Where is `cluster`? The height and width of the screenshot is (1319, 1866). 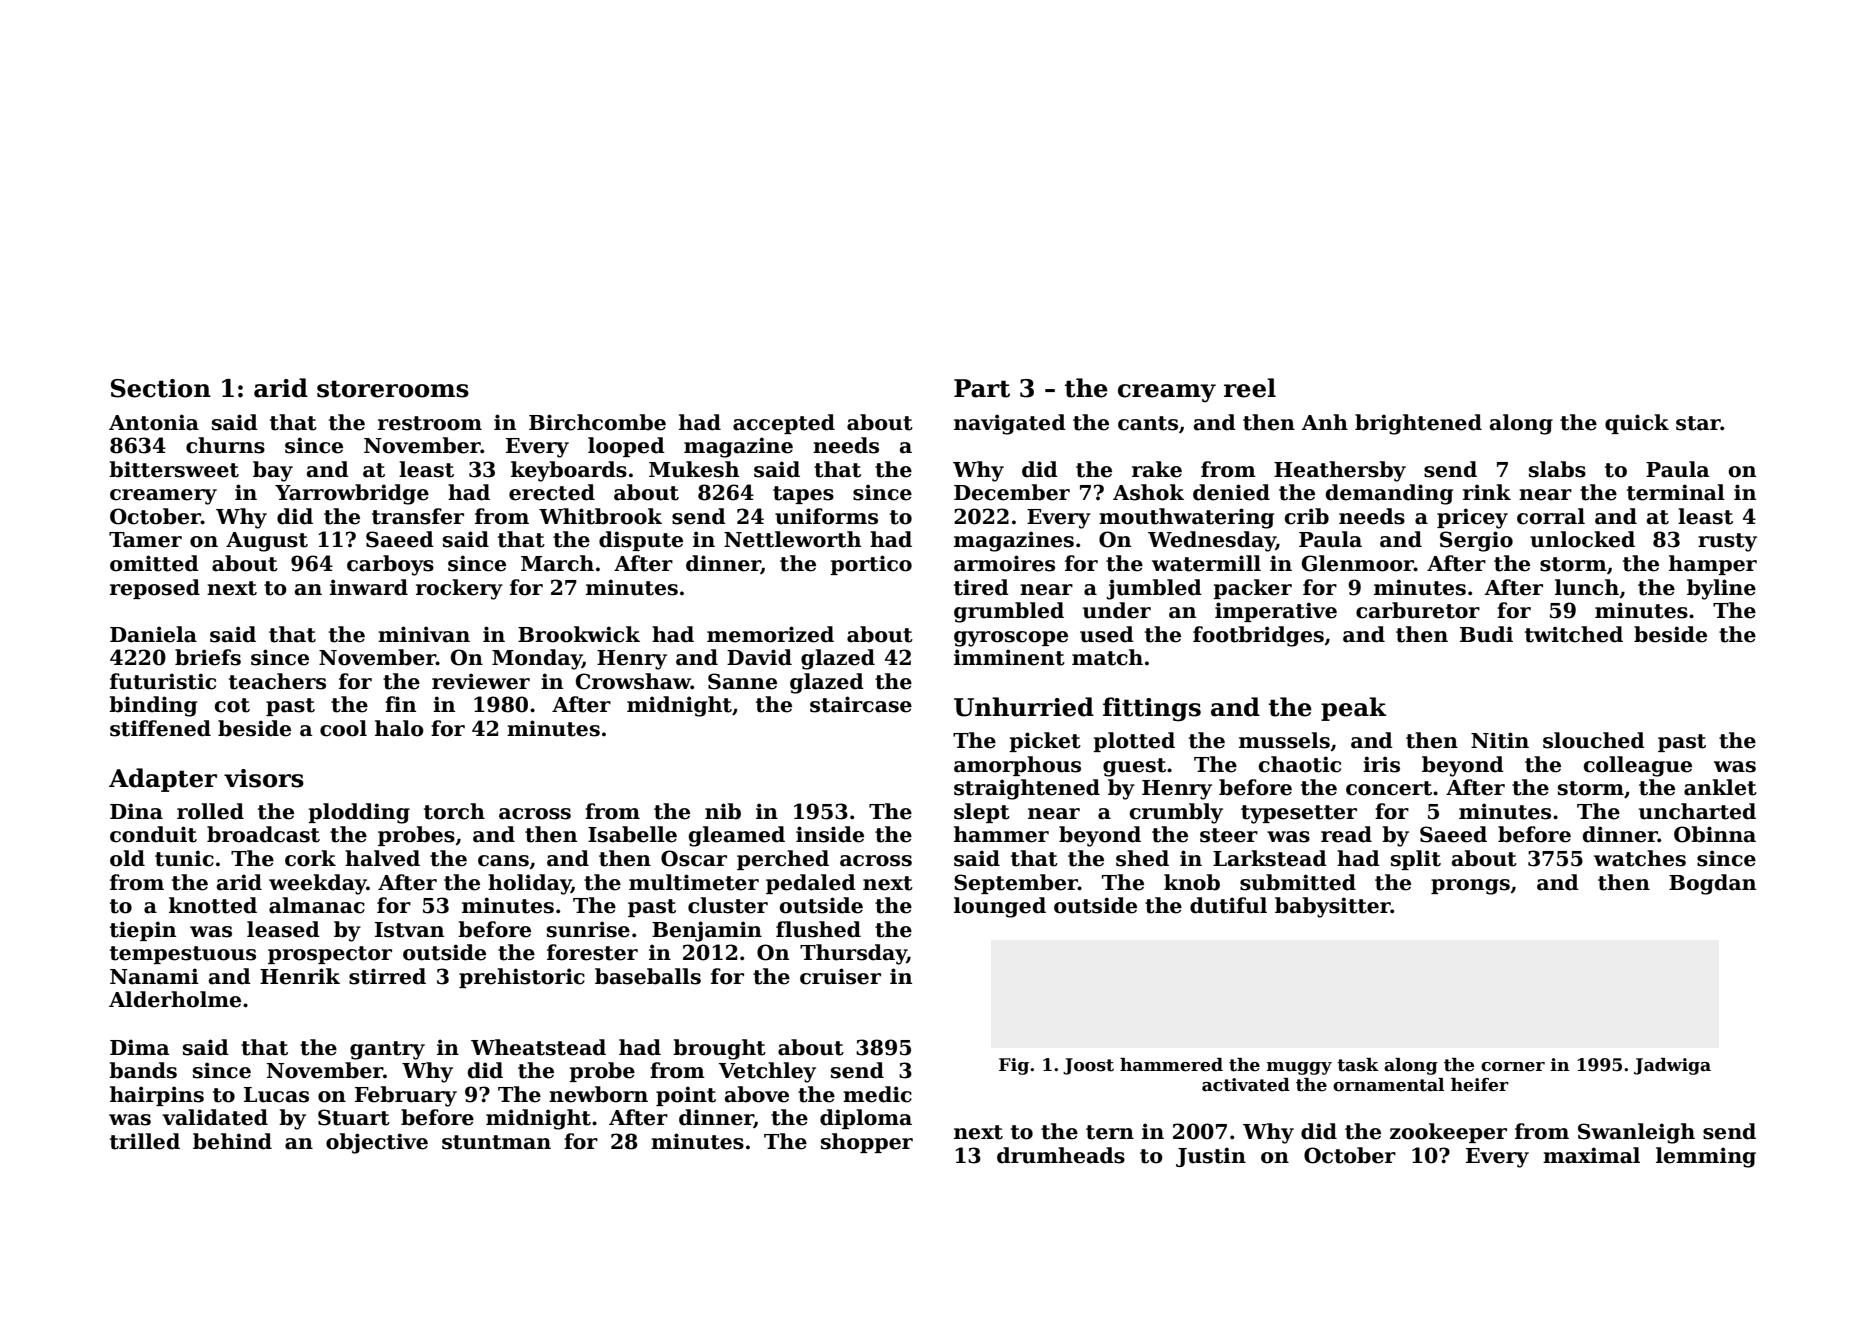 cluster is located at coordinates (728, 905).
